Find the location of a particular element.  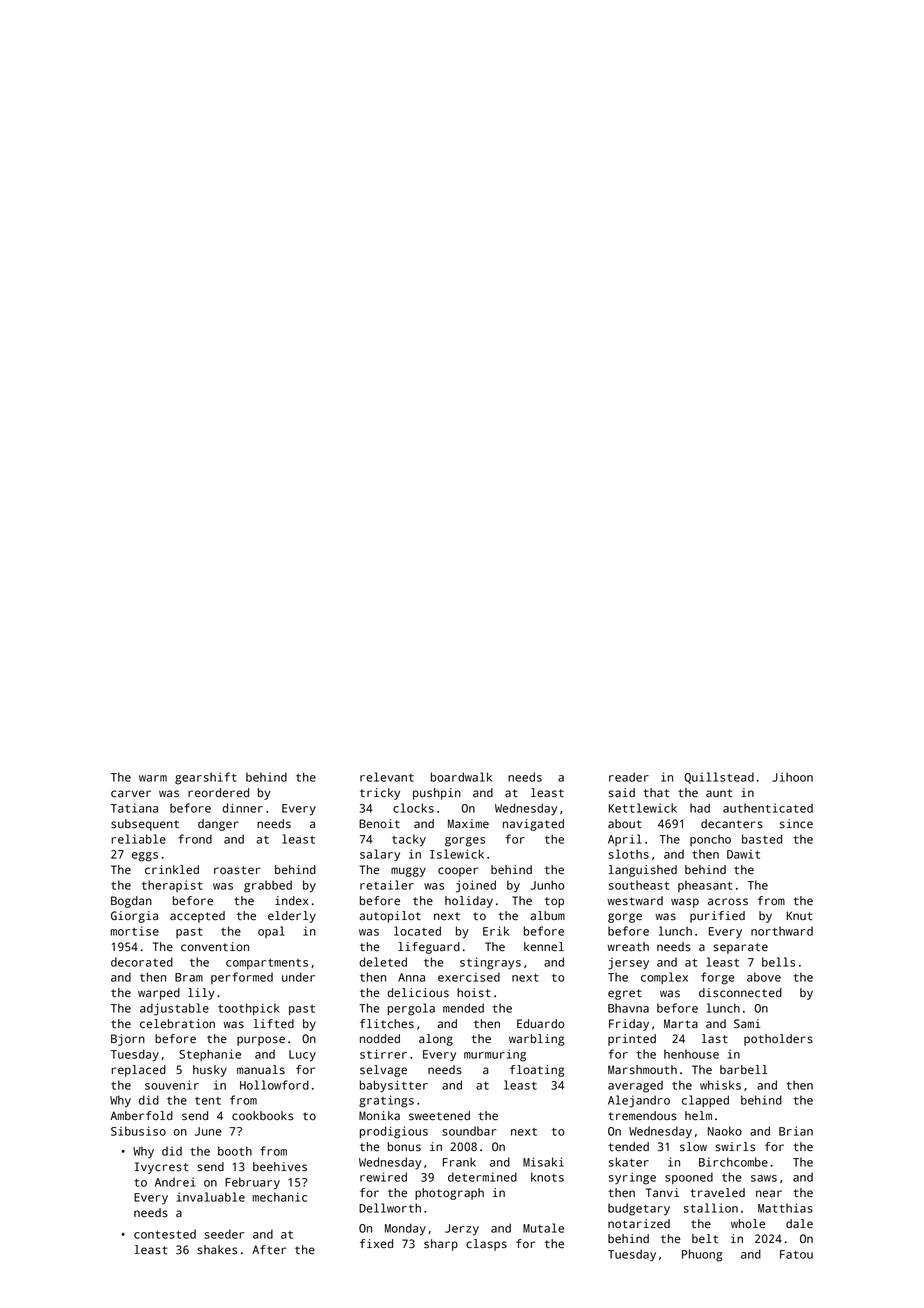

averaged is located at coordinates (635, 1086).
